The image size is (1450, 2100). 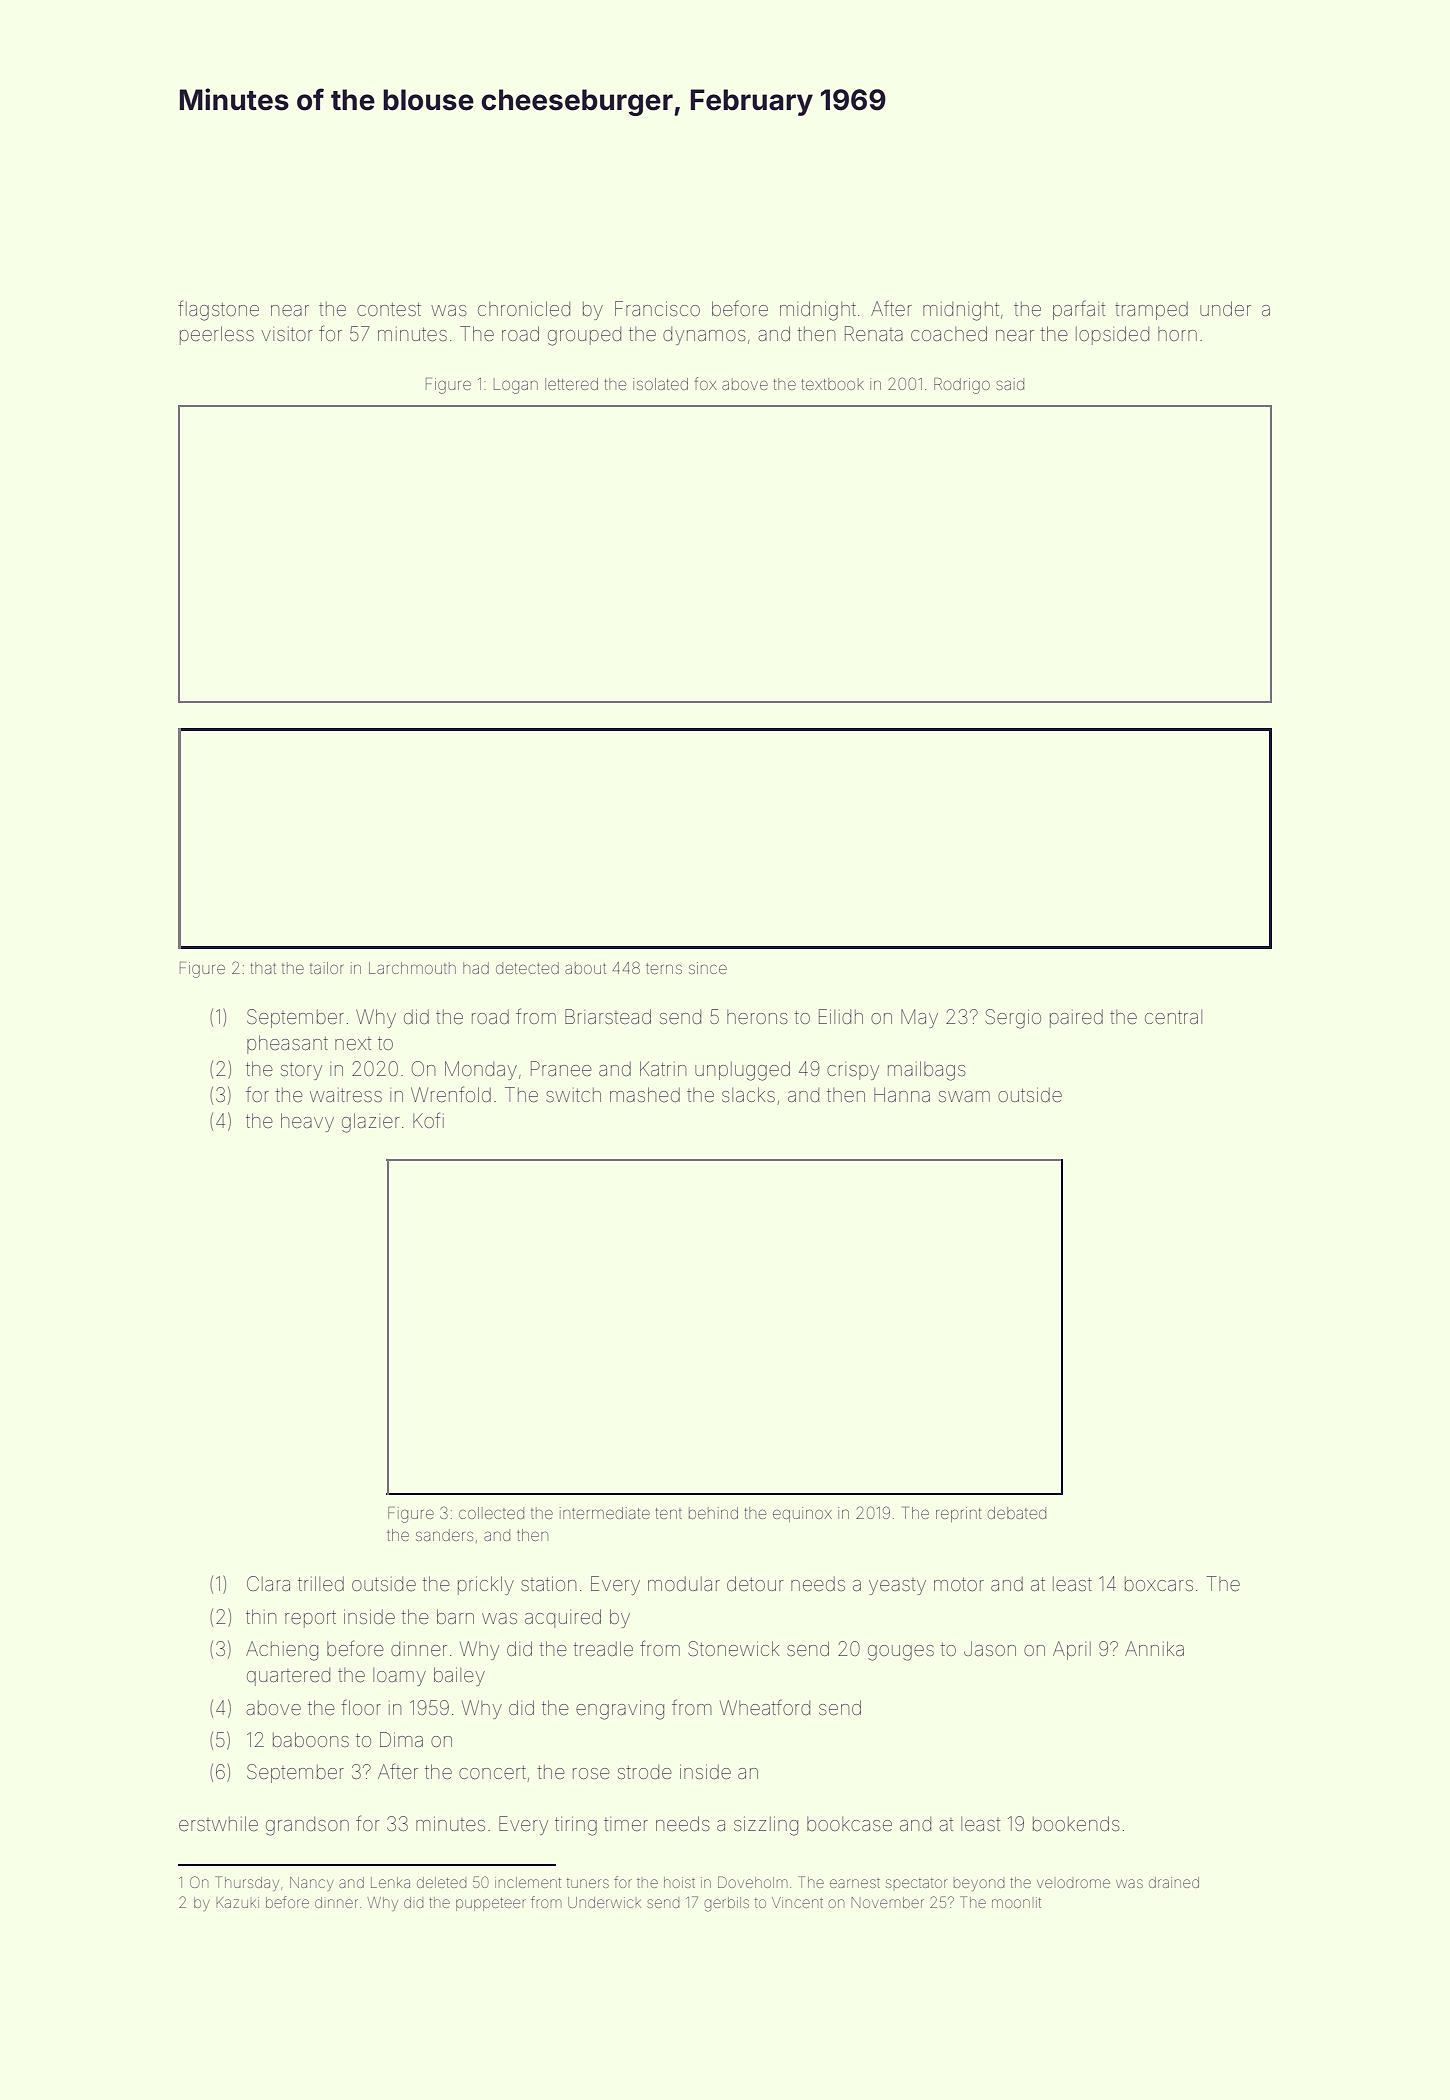 I want to click on Francisco, so click(x=657, y=308).
